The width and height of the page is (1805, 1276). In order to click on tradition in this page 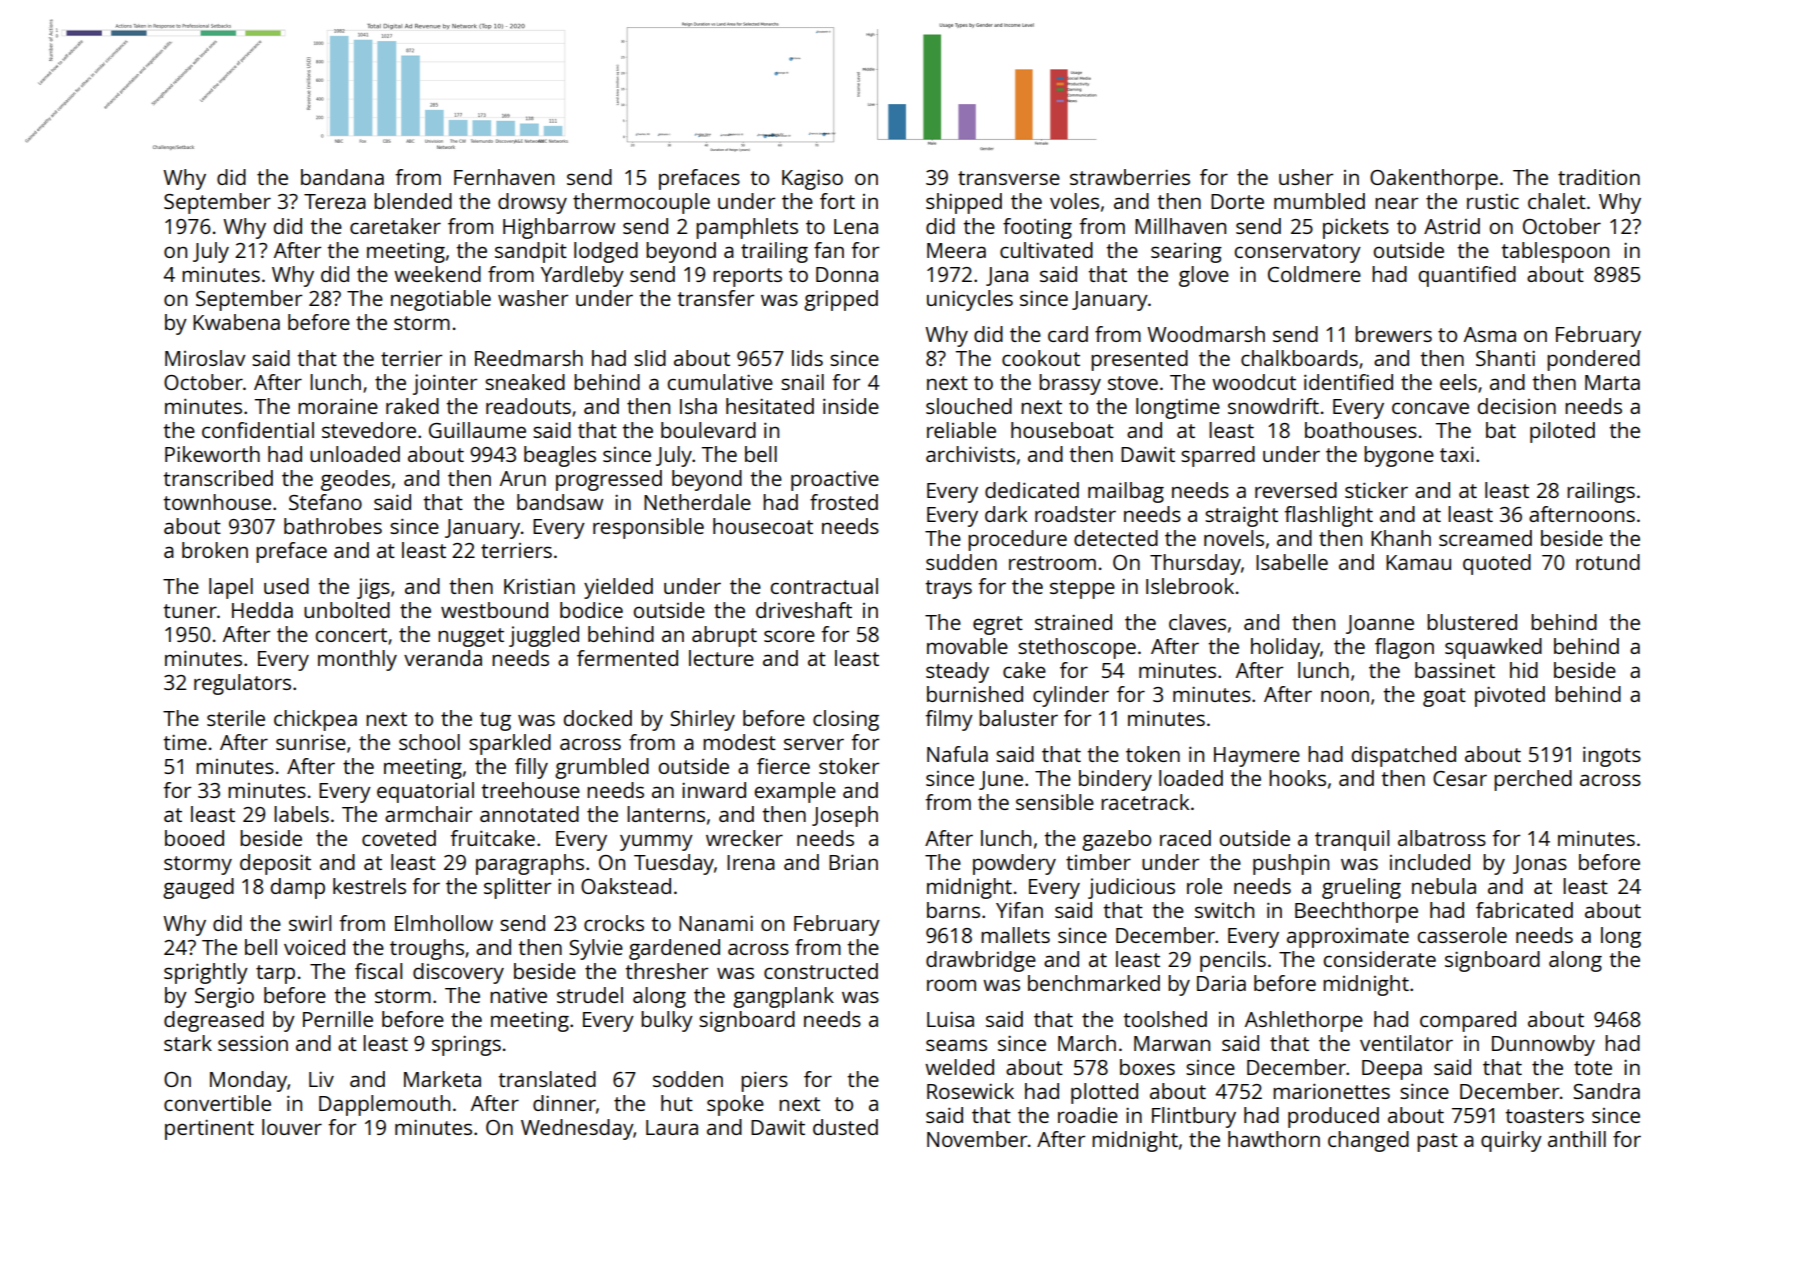, I will do `click(1599, 177)`.
